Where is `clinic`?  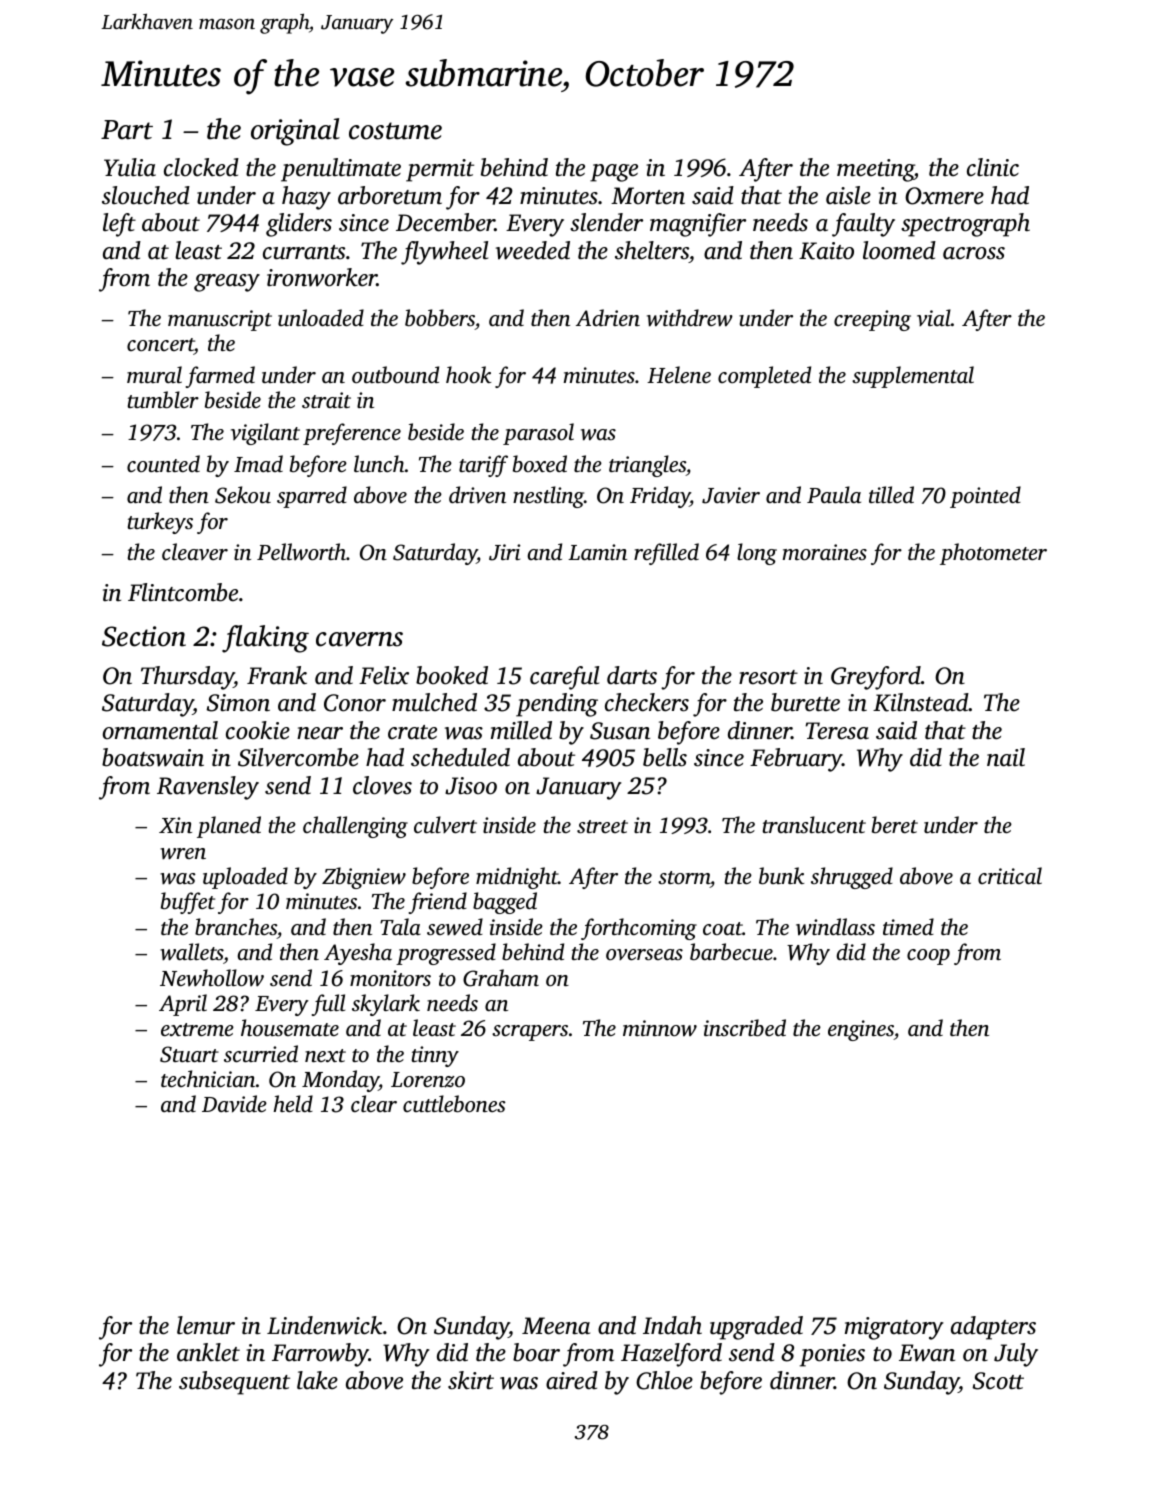
clinic is located at coordinates (993, 167).
